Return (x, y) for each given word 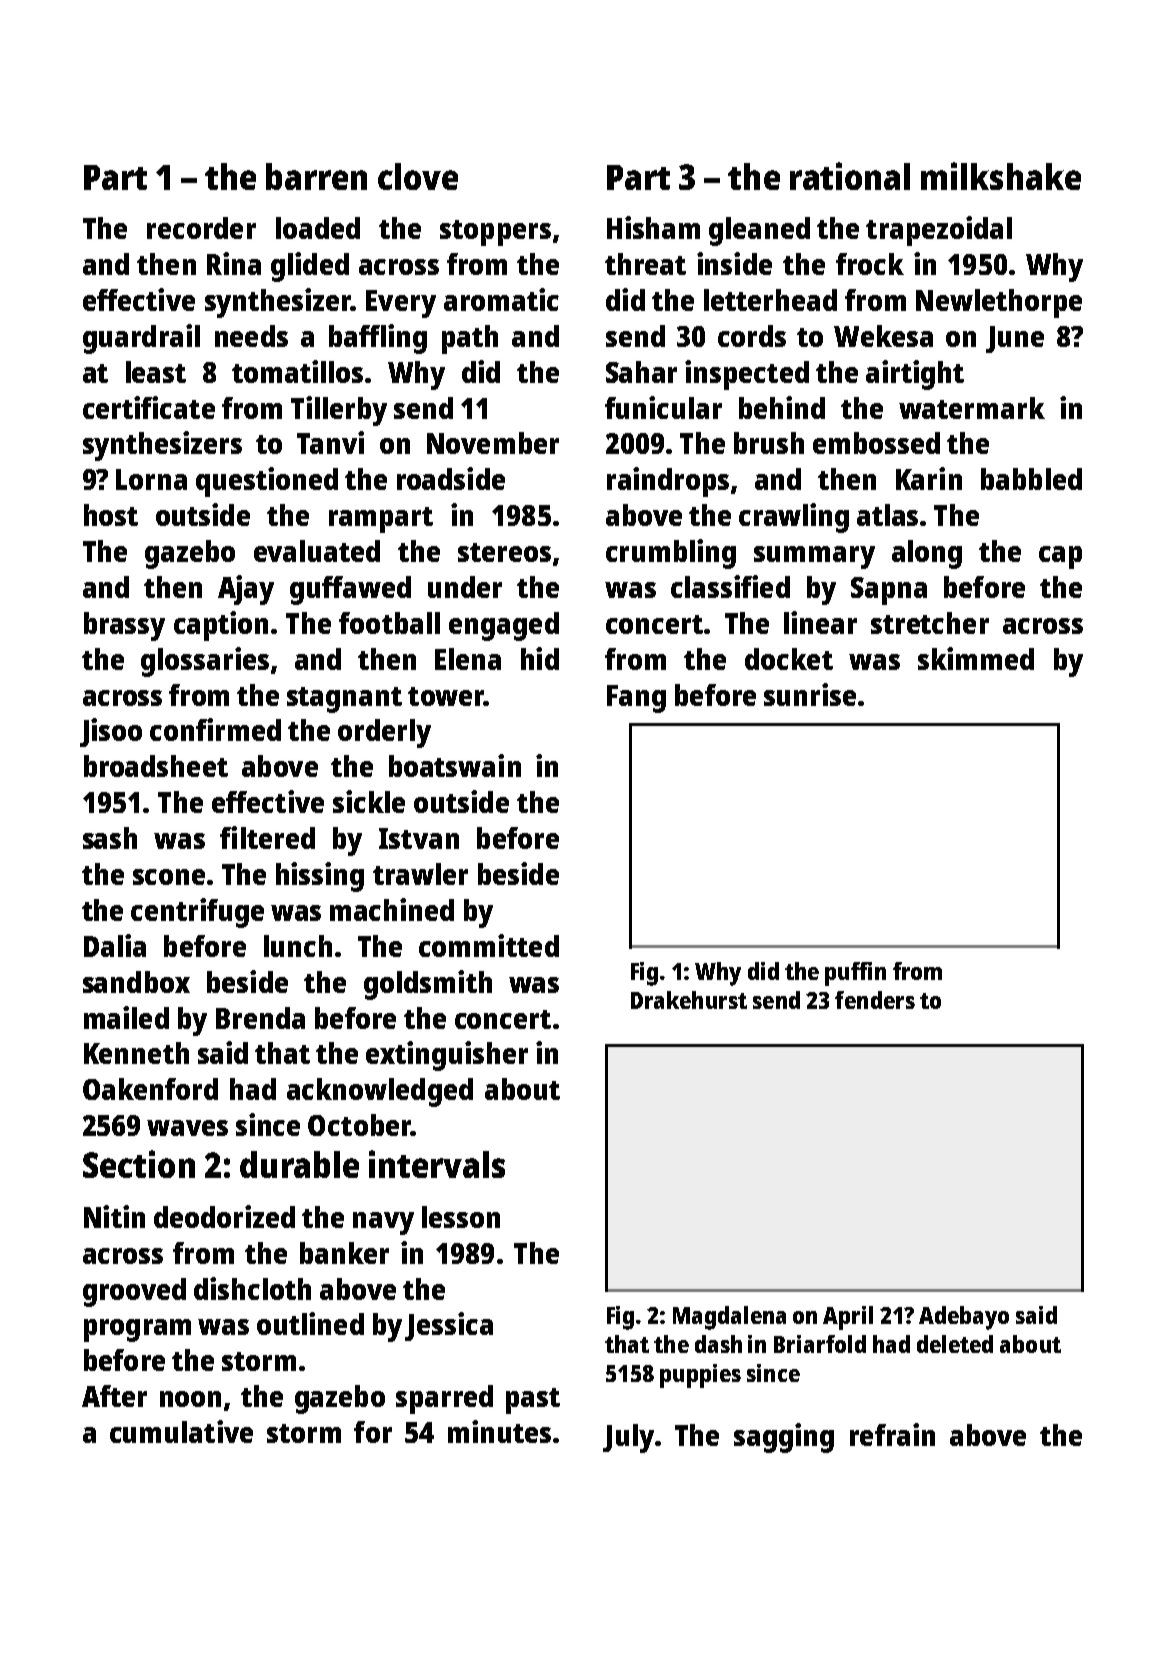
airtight (915, 375)
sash (110, 838)
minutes (499, 1431)
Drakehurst (689, 1000)
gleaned (759, 231)
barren (316, 176)
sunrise (810, 694)
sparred (444, 1399)
